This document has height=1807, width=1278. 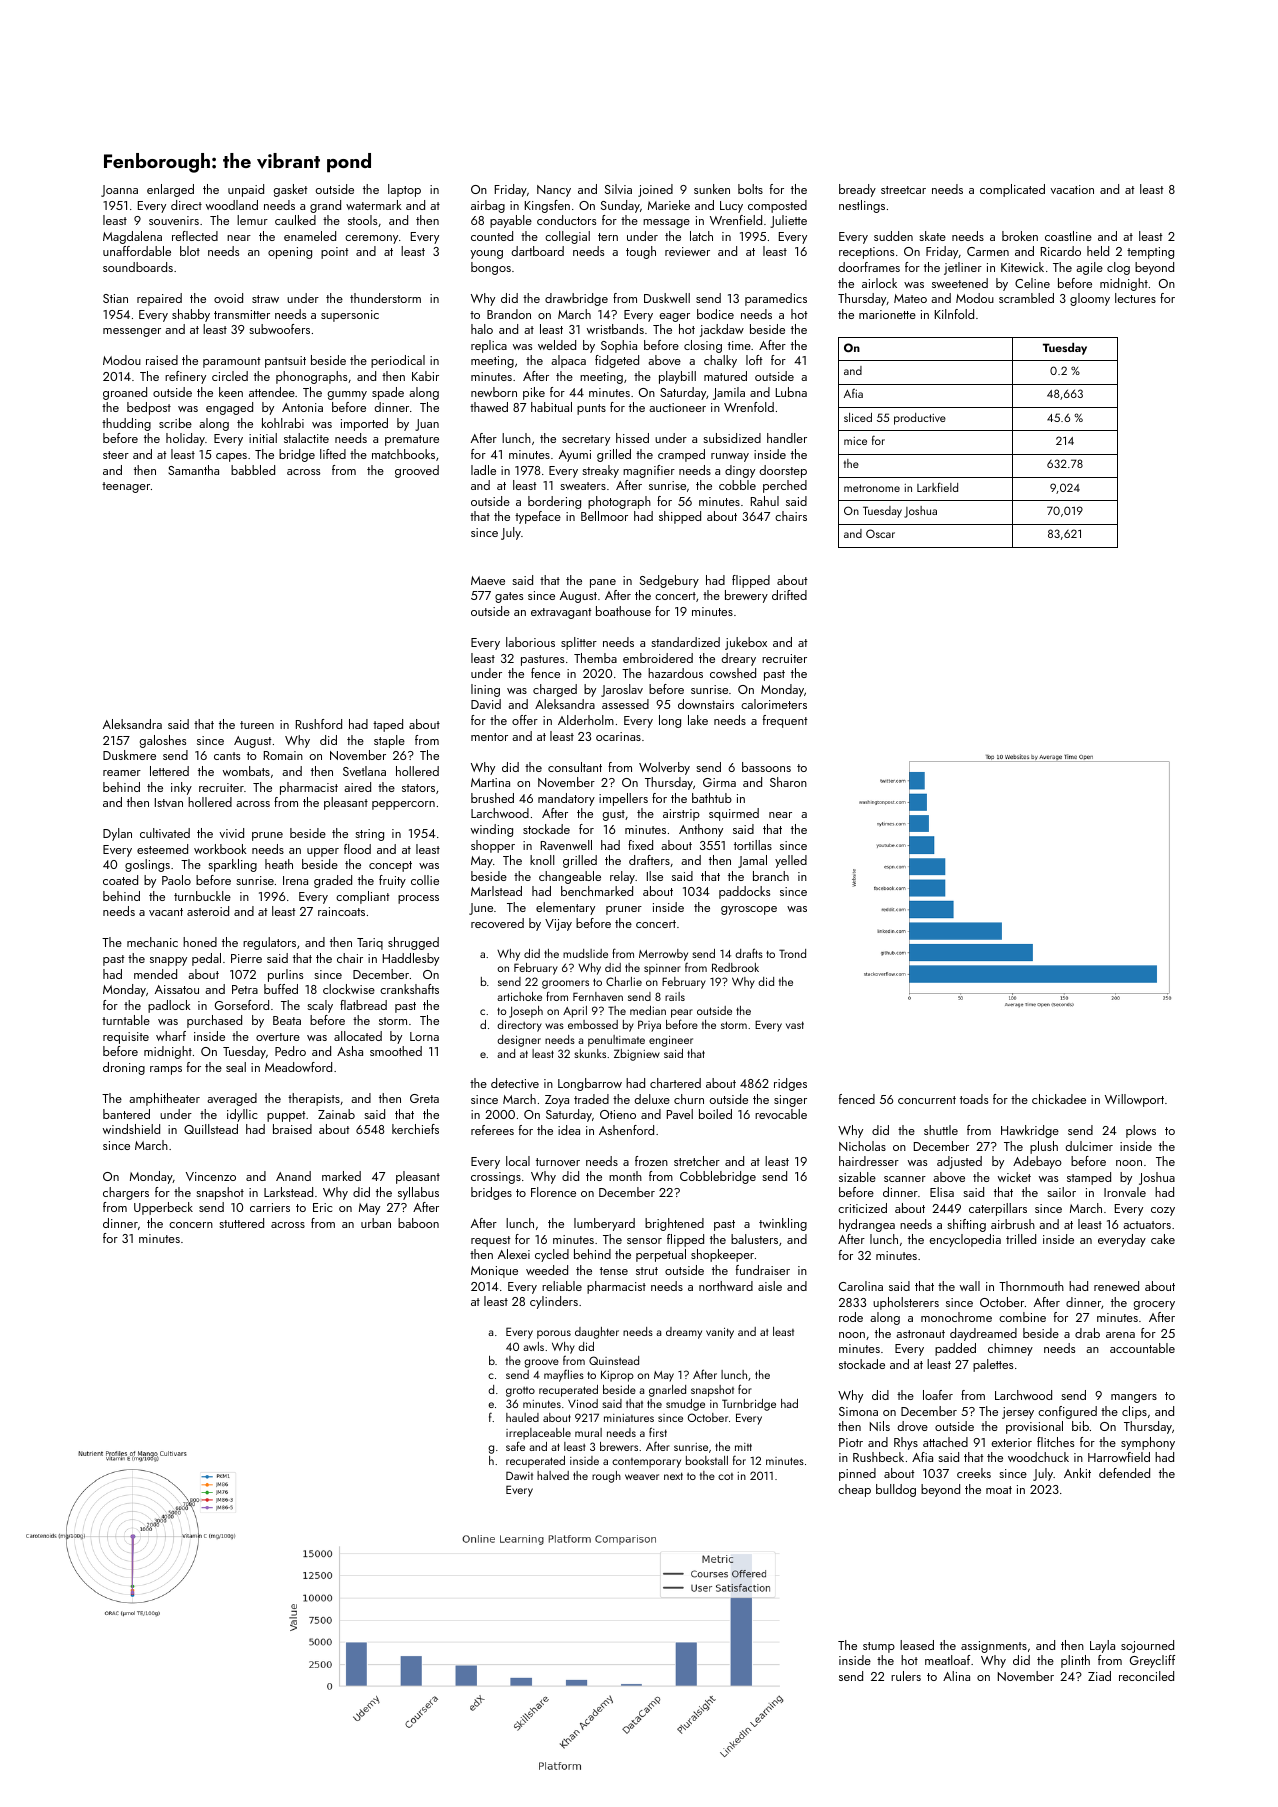 I want to click on safe, so click(x=515, y=1446).
